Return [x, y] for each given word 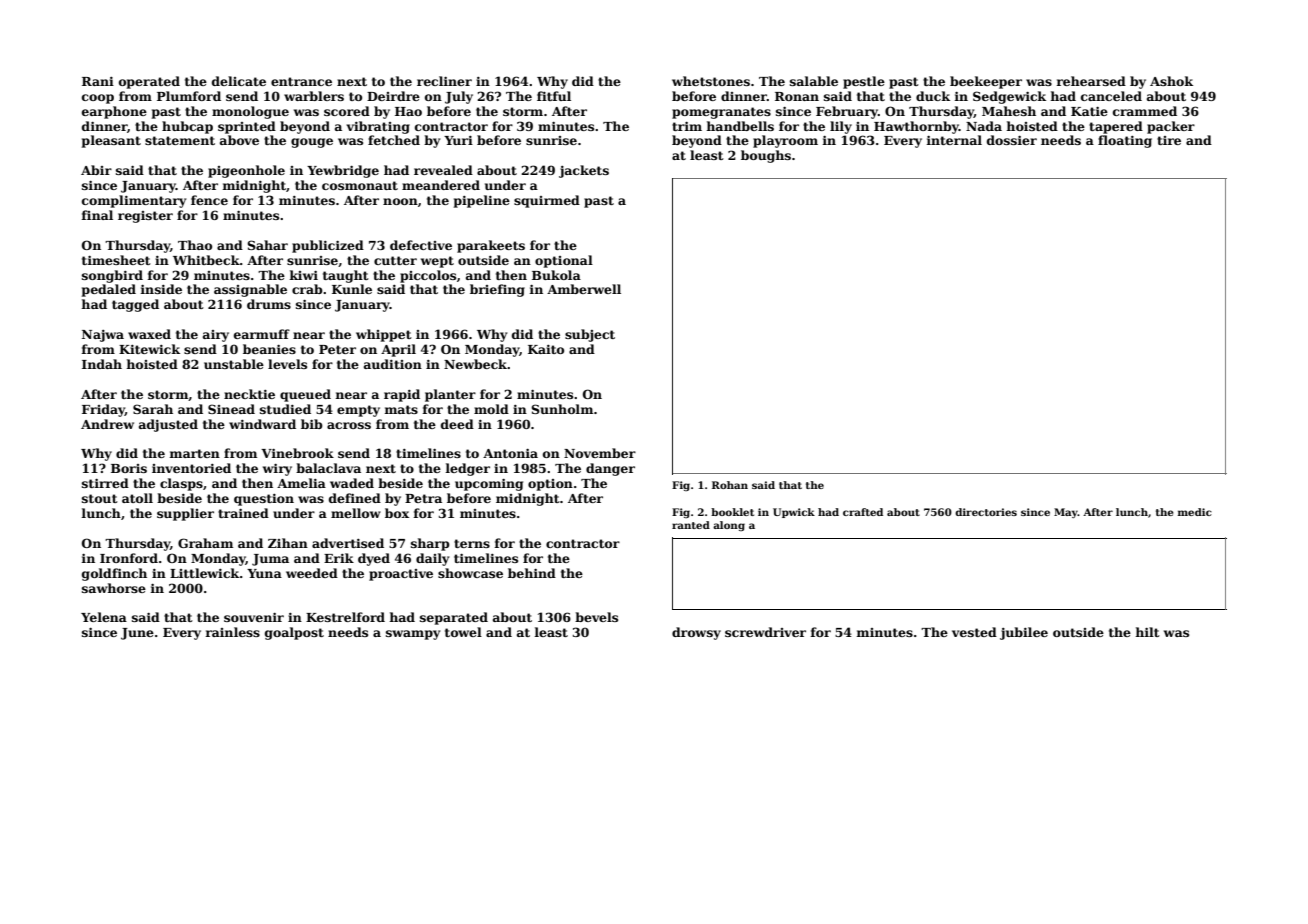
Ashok [1171, 81]
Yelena [104, 617]
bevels [596, 617]
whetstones [711, 81]
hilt [1147, 632]
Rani [98, 81]
